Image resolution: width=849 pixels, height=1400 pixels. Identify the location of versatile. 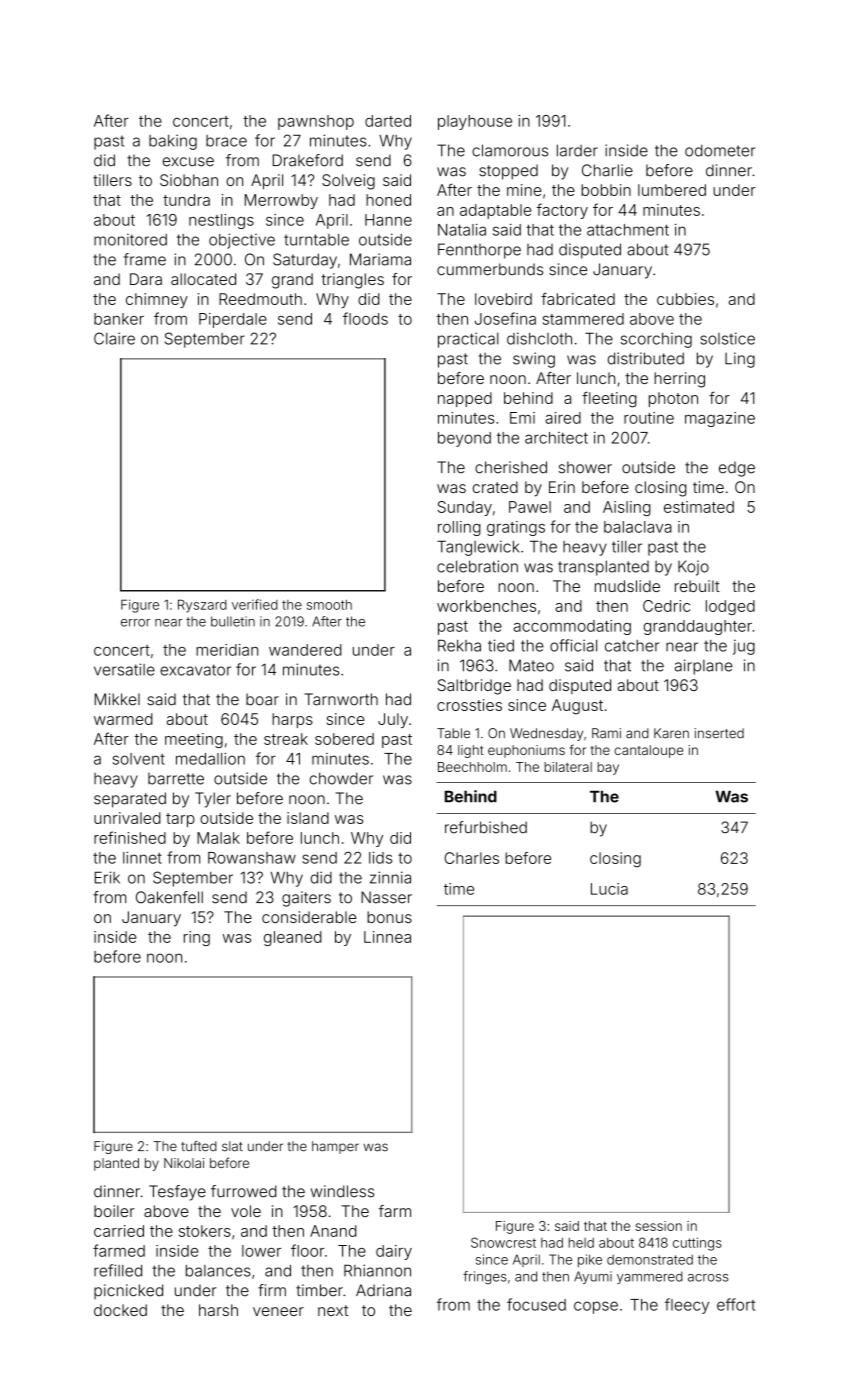
(124, 669).
